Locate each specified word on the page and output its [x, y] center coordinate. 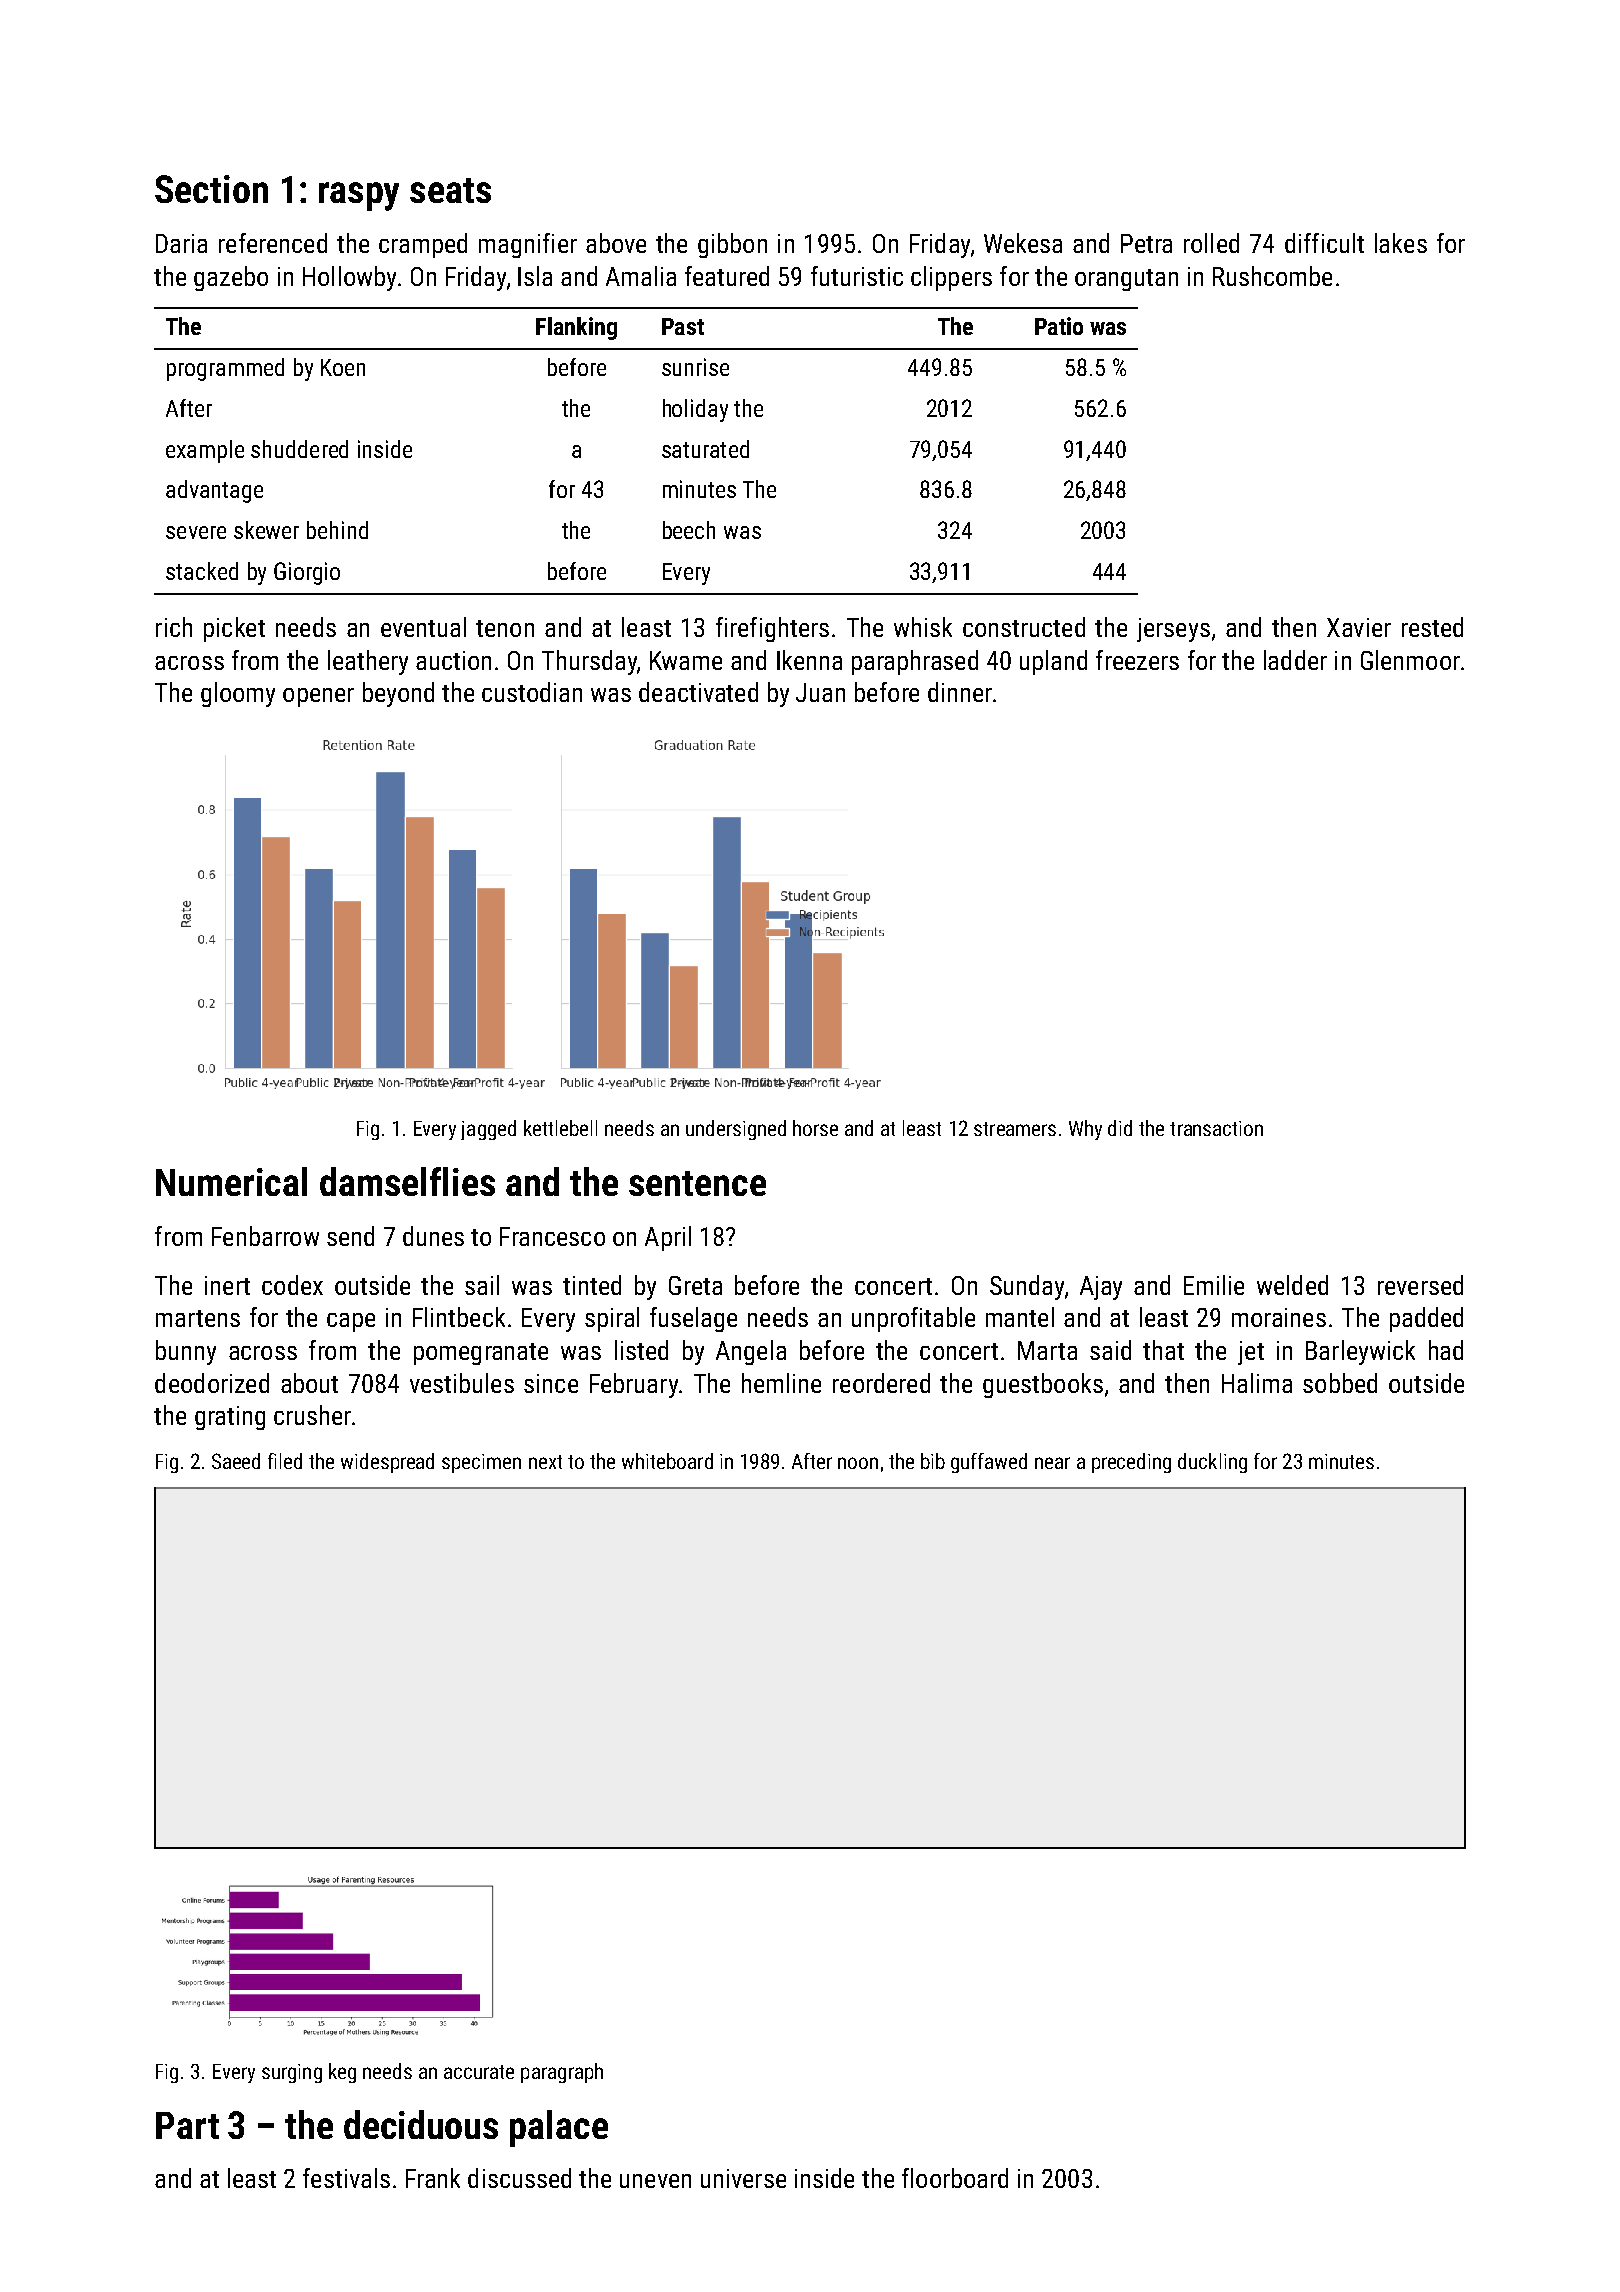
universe [743, 2178]
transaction [1216, 1128]
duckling [1212, 1463]
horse [815, 1128]
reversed [1420, 1285]
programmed [225, 369]
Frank [433, 2178]
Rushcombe [1272, 276]
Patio [1059, 326]
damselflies [407, 1181]
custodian [532, 692]
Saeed [236, 1461]
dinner [960, 692]
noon [858, 1463]
